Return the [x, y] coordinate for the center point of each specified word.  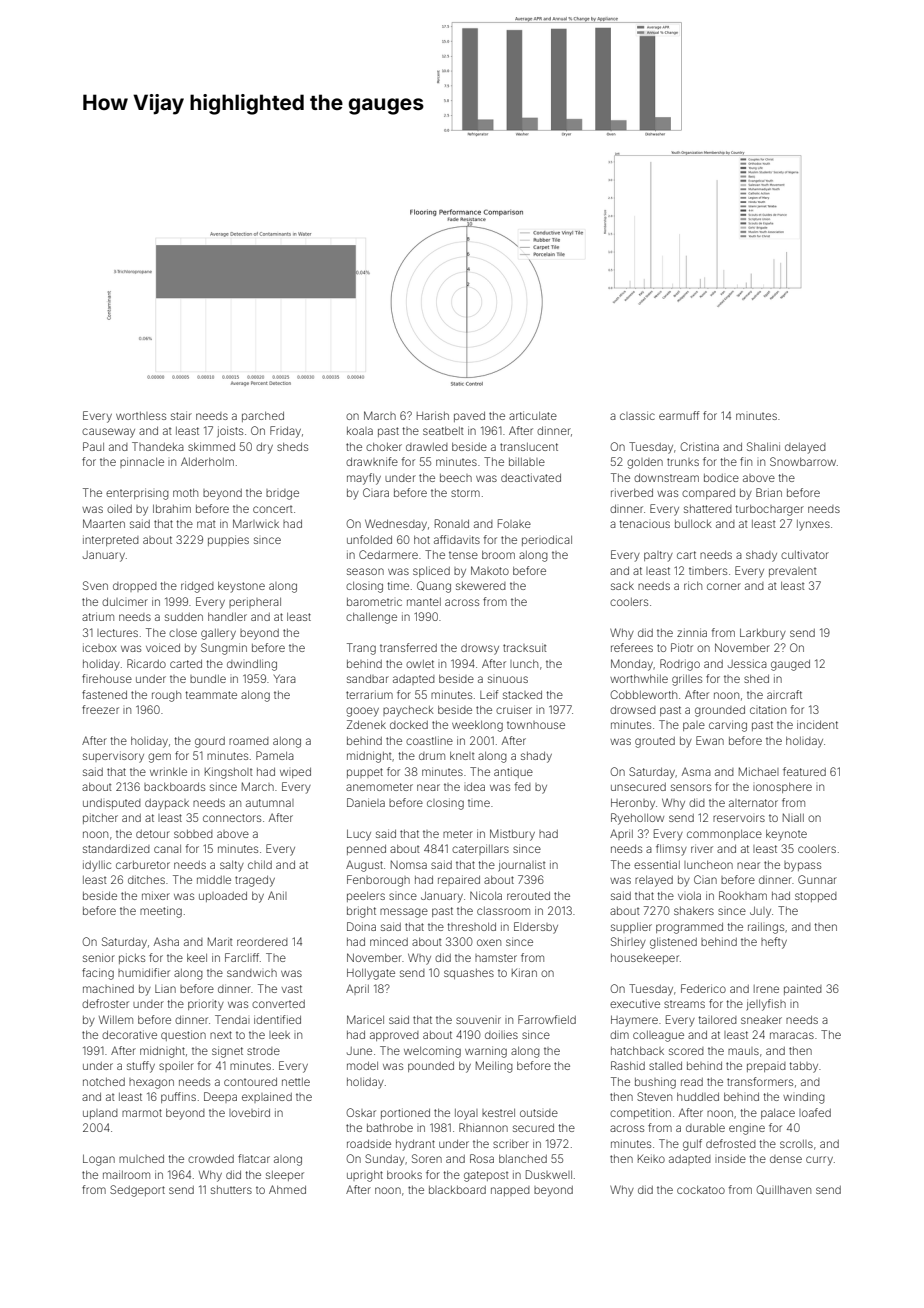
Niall [793, 817]
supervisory [113, 757]
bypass [802, 866]
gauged [790, 665]
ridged [197, 587]
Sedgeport [137, 1191]
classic [637, 415]
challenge [371, 618]
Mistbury [512, 835]
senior [99, 957]
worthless [141, 416]
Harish [433, 415]
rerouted [528, 896]
